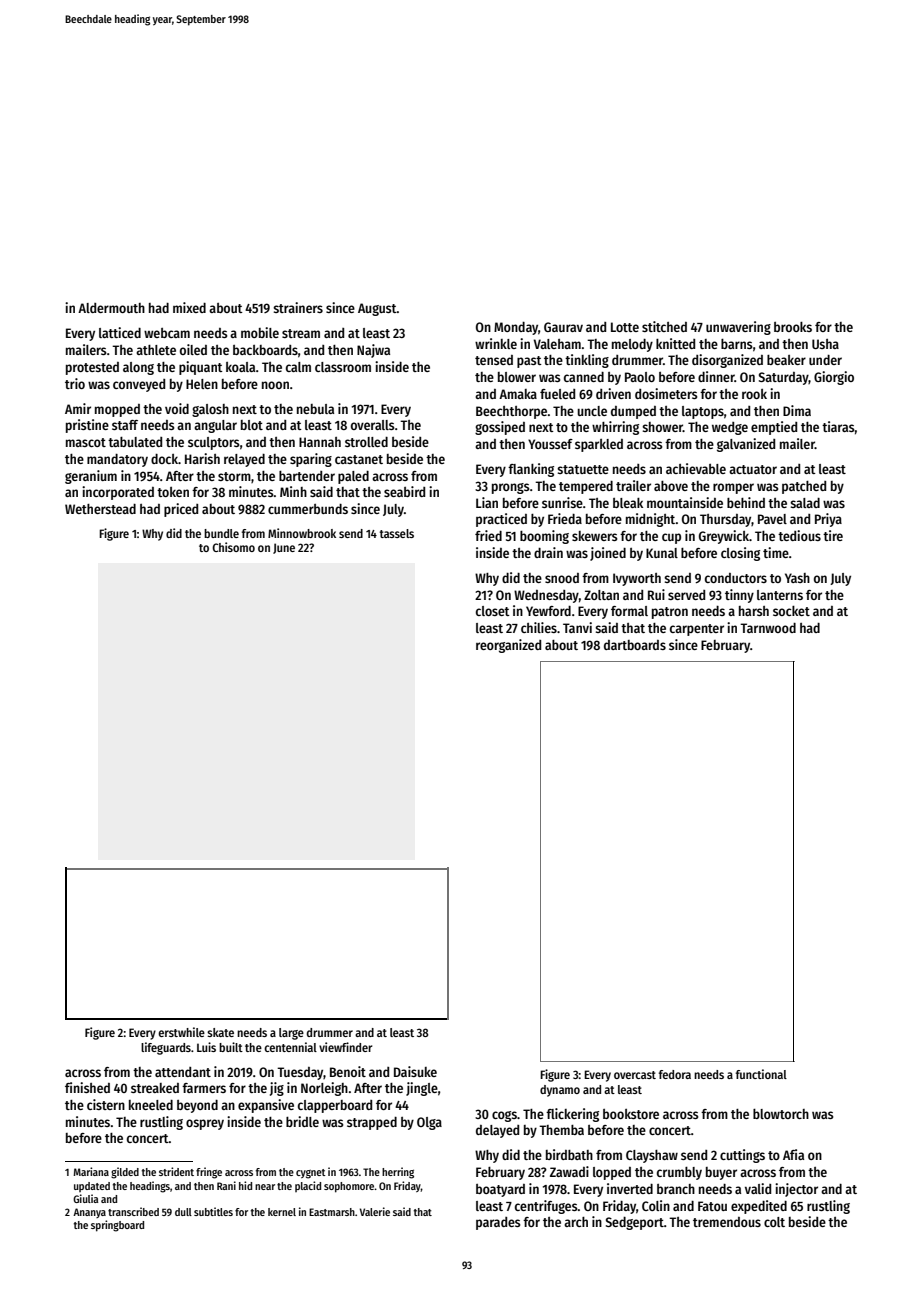  Describe the element at coordinates (697, 630) in the page. I see `carpenter` at that location.
